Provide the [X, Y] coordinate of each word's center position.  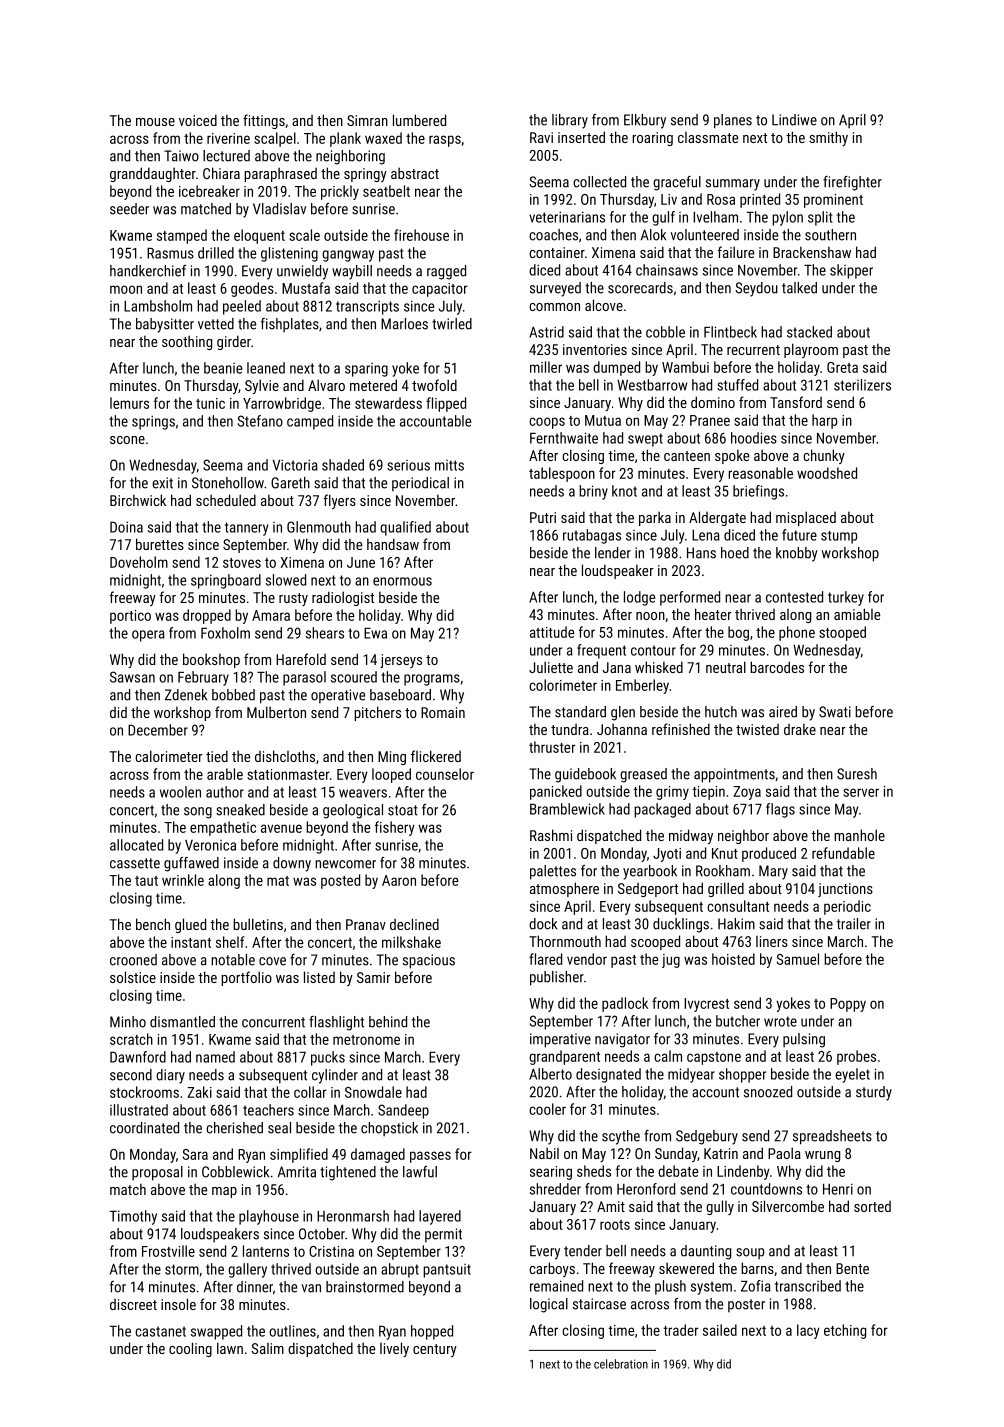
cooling [190, 1349]
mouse [155, 122]
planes [733, 121]
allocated [136, 845]
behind [388, 1022]
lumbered [419, 120]
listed [319, 977]
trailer [854, 924]
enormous [402, 581]
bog [738, 633]
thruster [552, 747]
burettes [160, 544]
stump [839, 537]
